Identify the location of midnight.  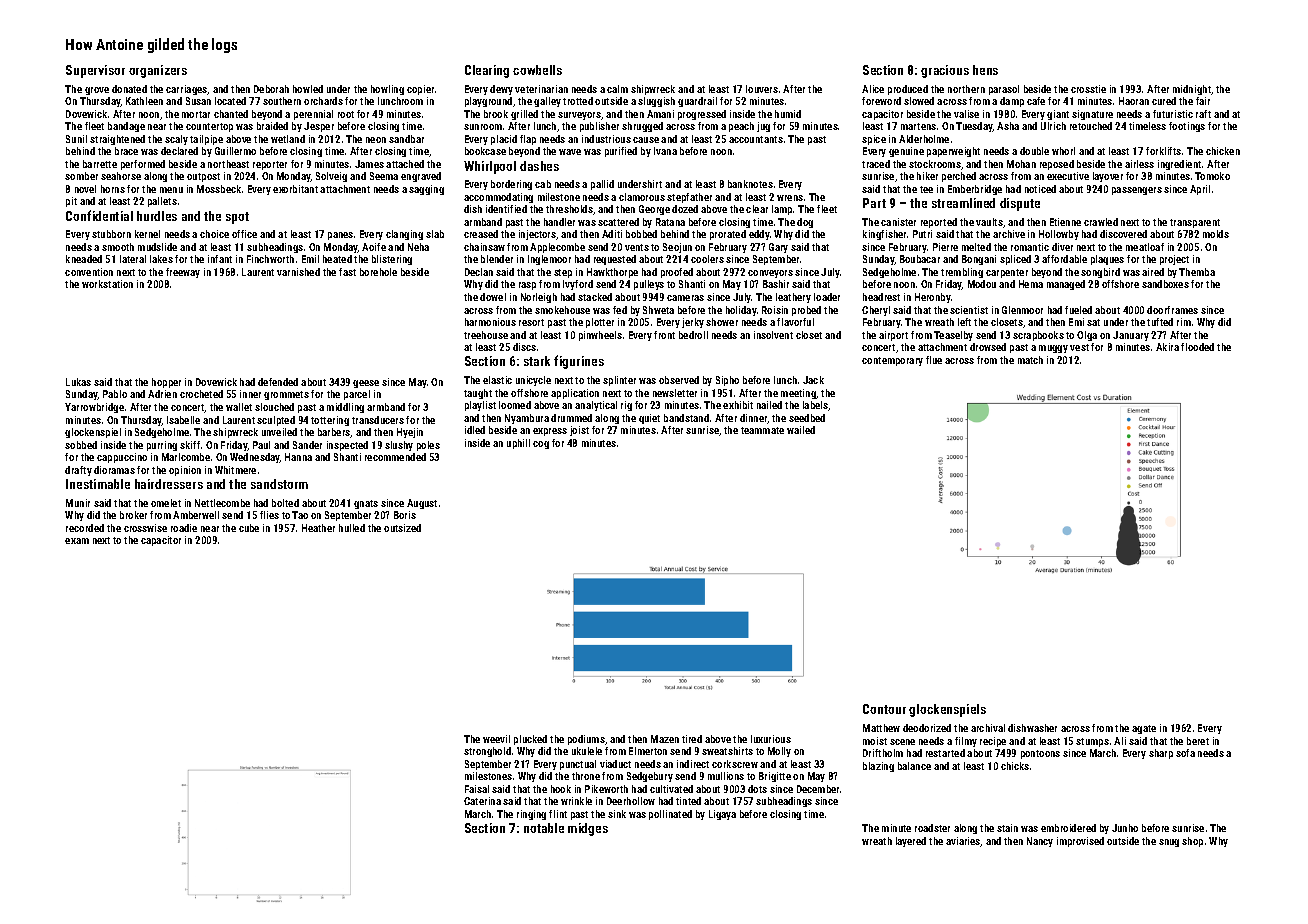
(1192, 90).
